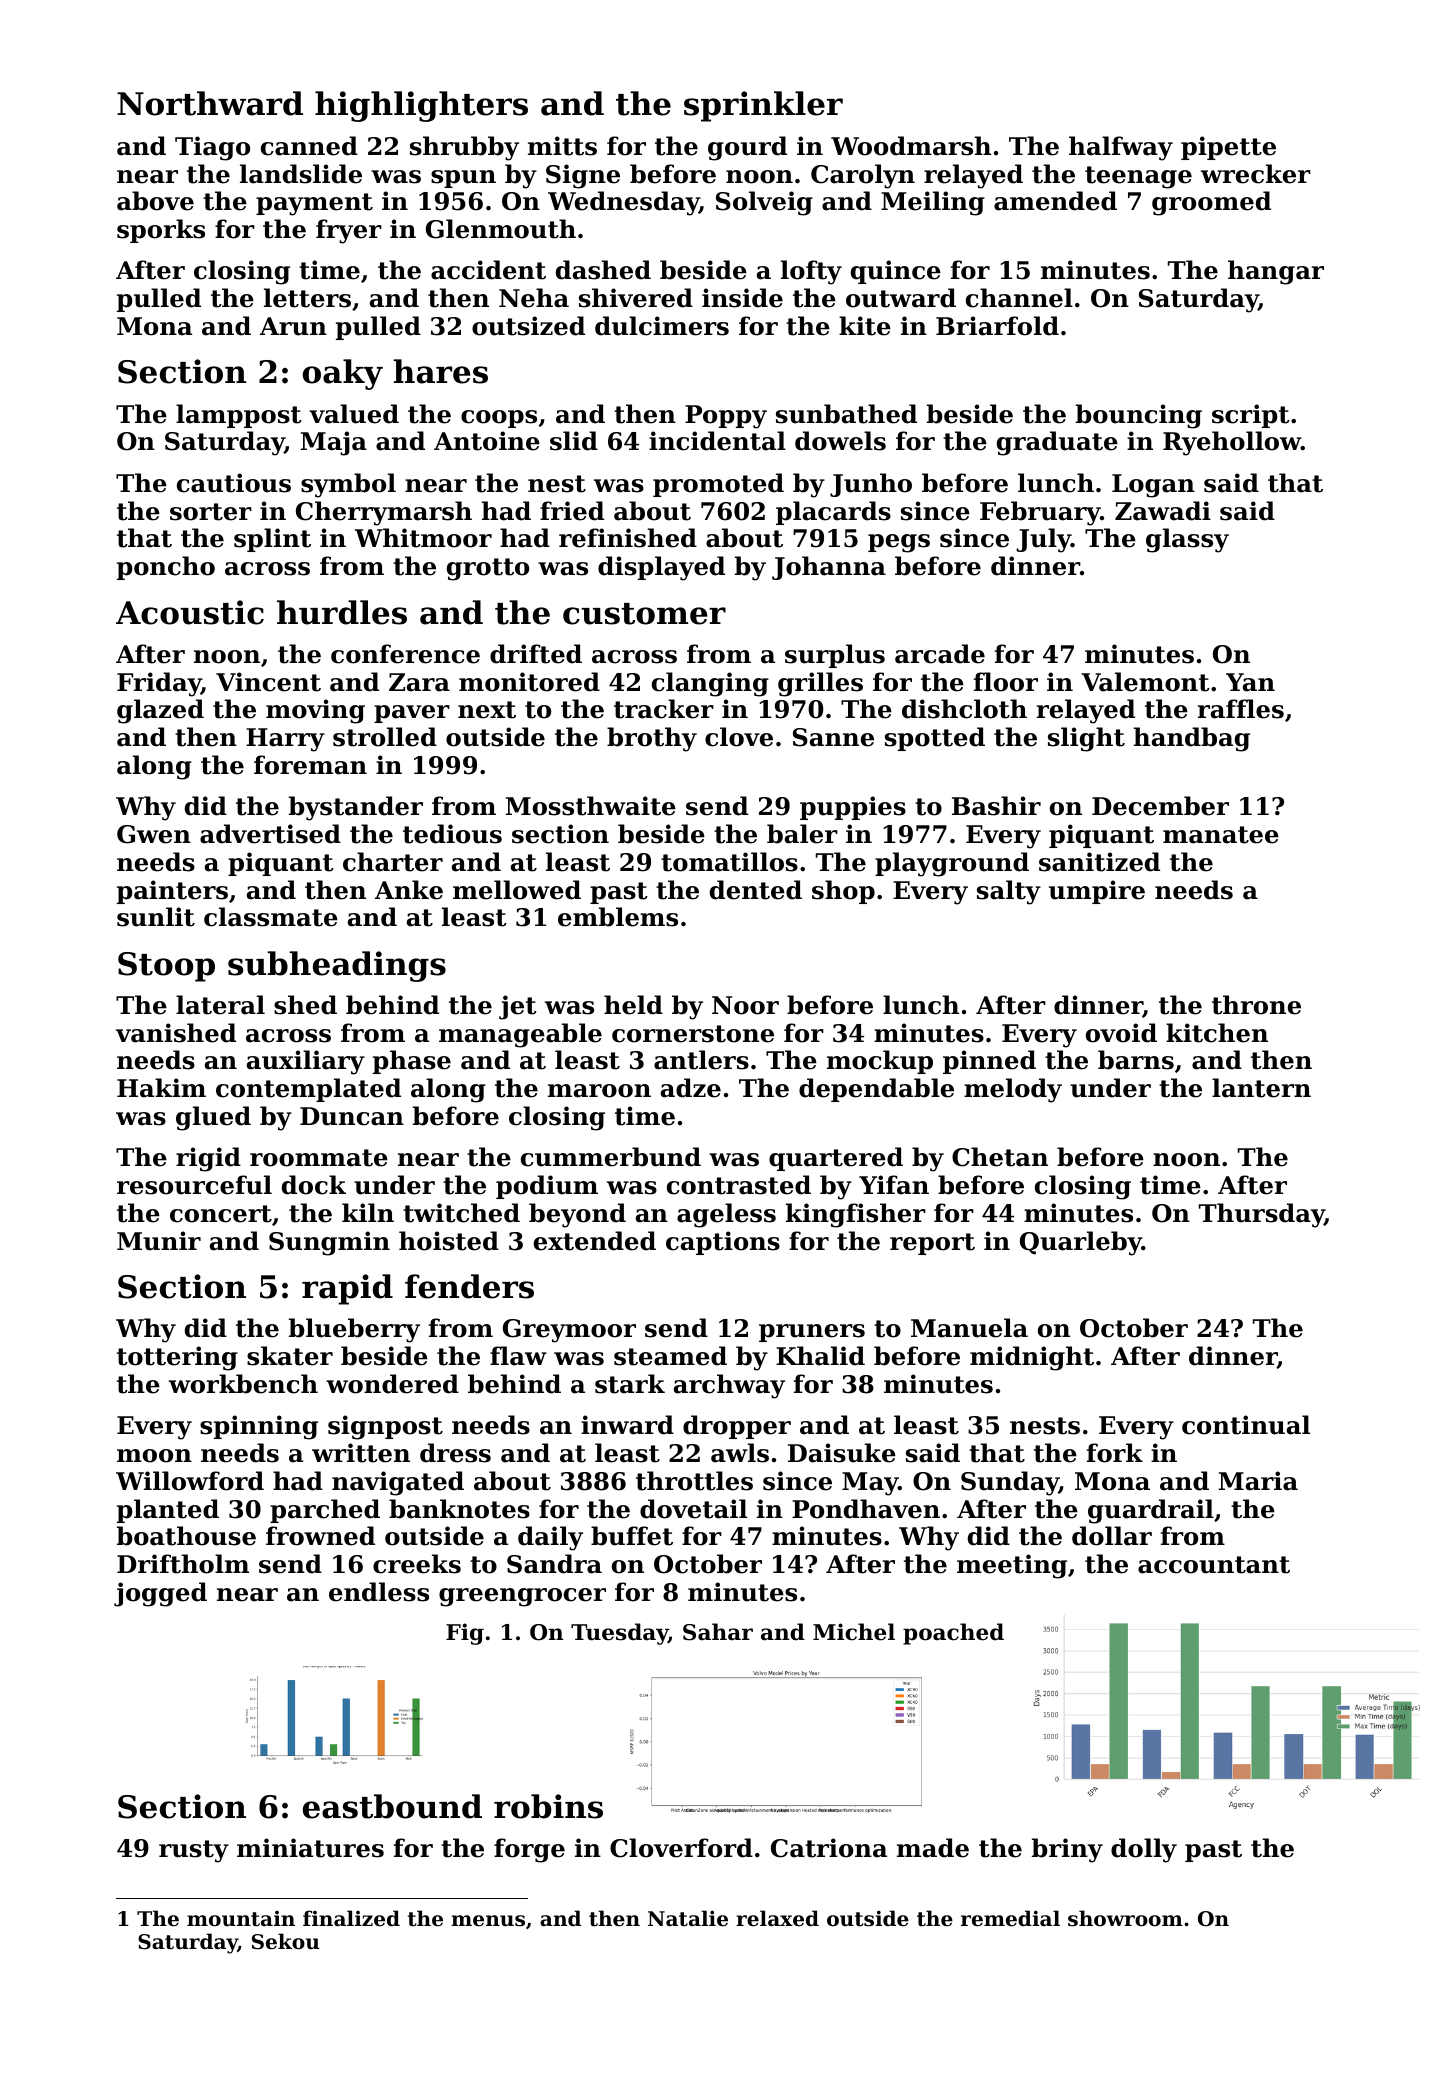  I want to click on throttles, so click(694, 1481).
